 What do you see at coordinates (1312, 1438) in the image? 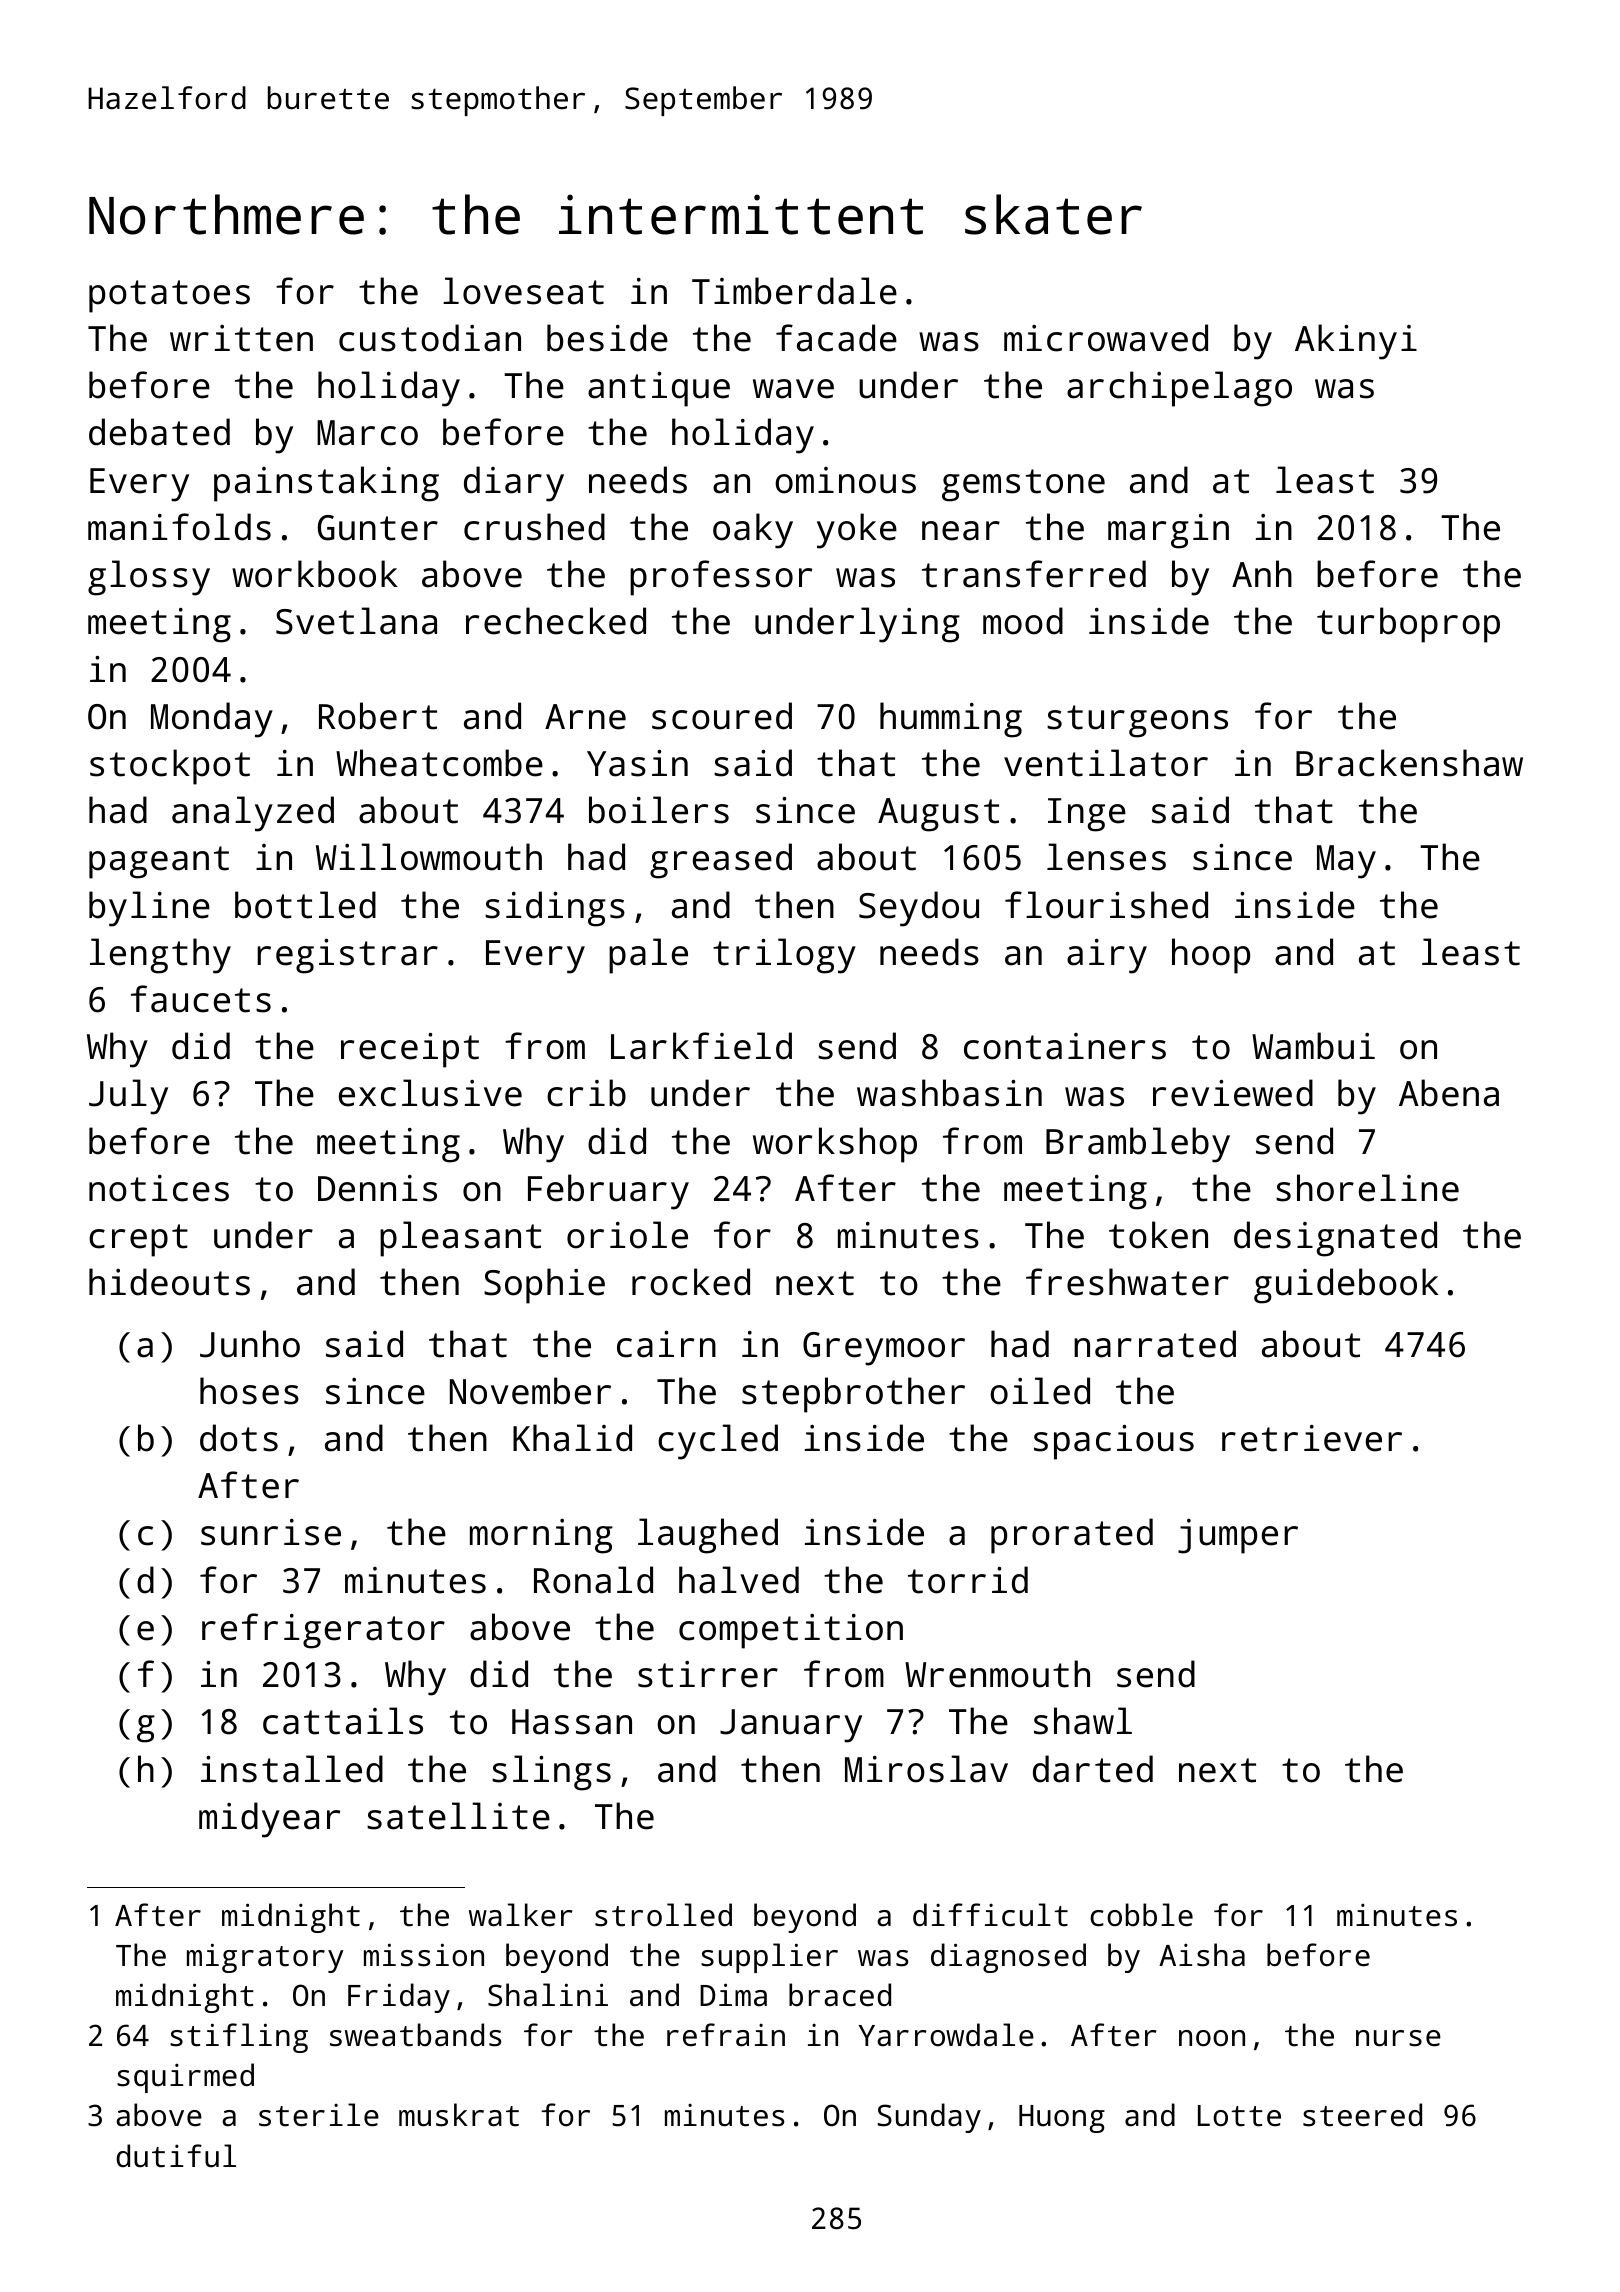
I see `retriever` at bounding box center [1312, 1438].
